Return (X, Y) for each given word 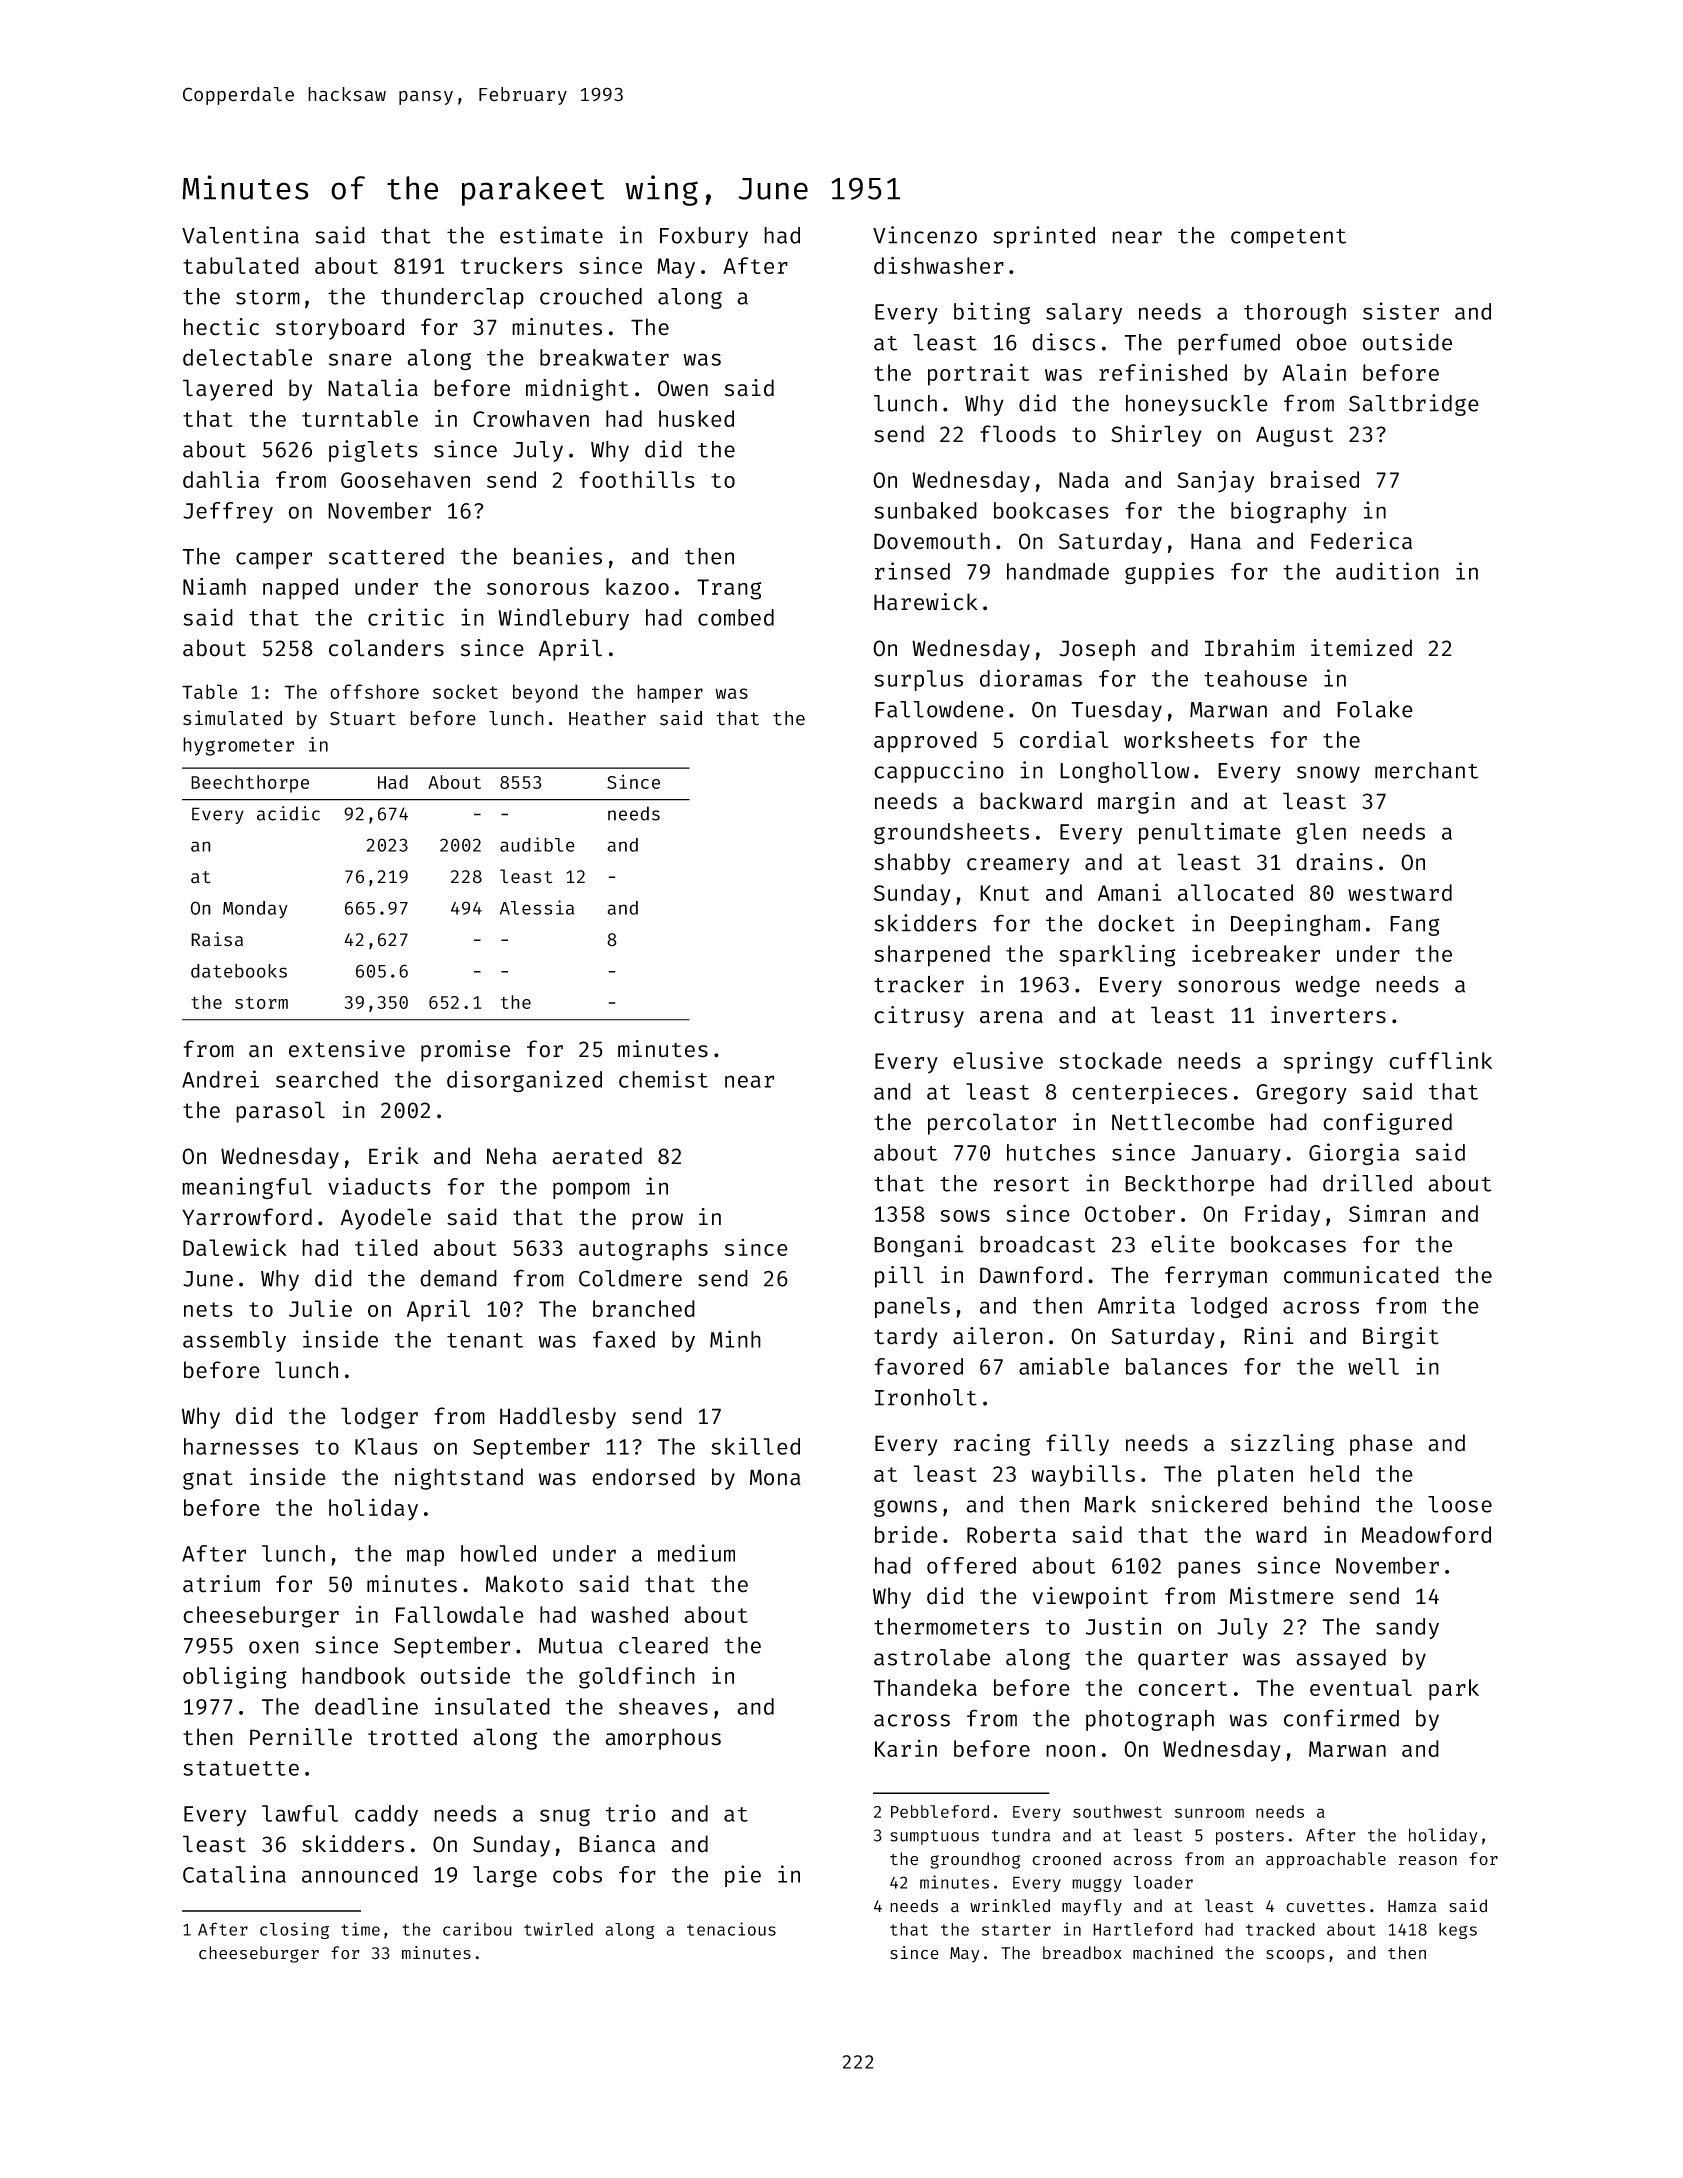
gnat (208, 1480)
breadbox (1082, 1953)
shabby (912, 864)
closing (294, 1930)
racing (992, 1445)
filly (1077, 1445)
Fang (1414, 926)
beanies (558, 556)
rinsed (912, 571)
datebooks (239, 971)
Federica (1361, 541)
